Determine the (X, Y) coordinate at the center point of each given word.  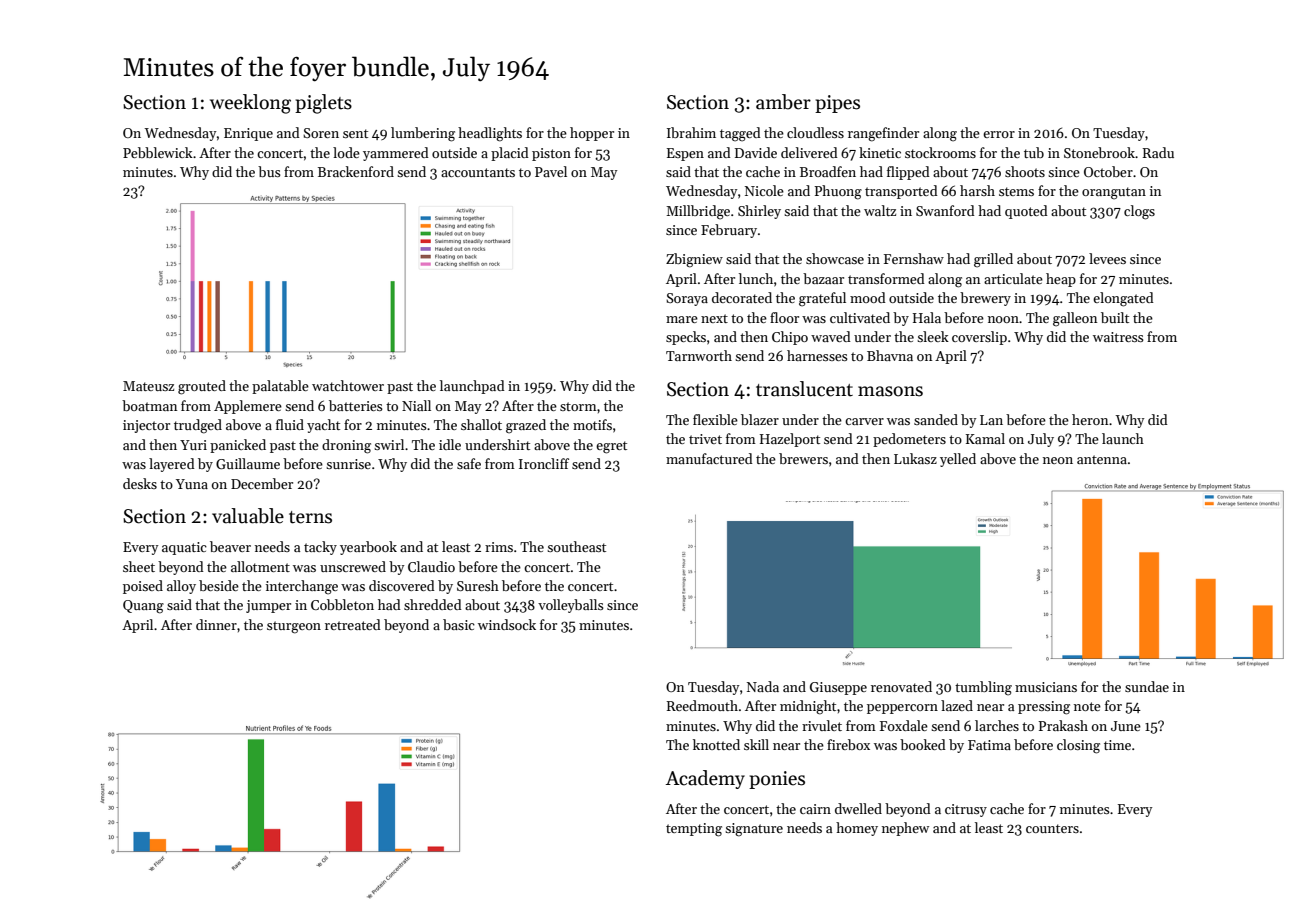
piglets (323, 104)
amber (783, 102)
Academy (705, 779)
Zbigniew (694, 260)
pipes (837, 104)
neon (1058, 460)
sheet (139, 566)
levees (1107, 258)
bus (269, 171)
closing (1078, 746)
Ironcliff (544, 463)
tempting (694, 830)
